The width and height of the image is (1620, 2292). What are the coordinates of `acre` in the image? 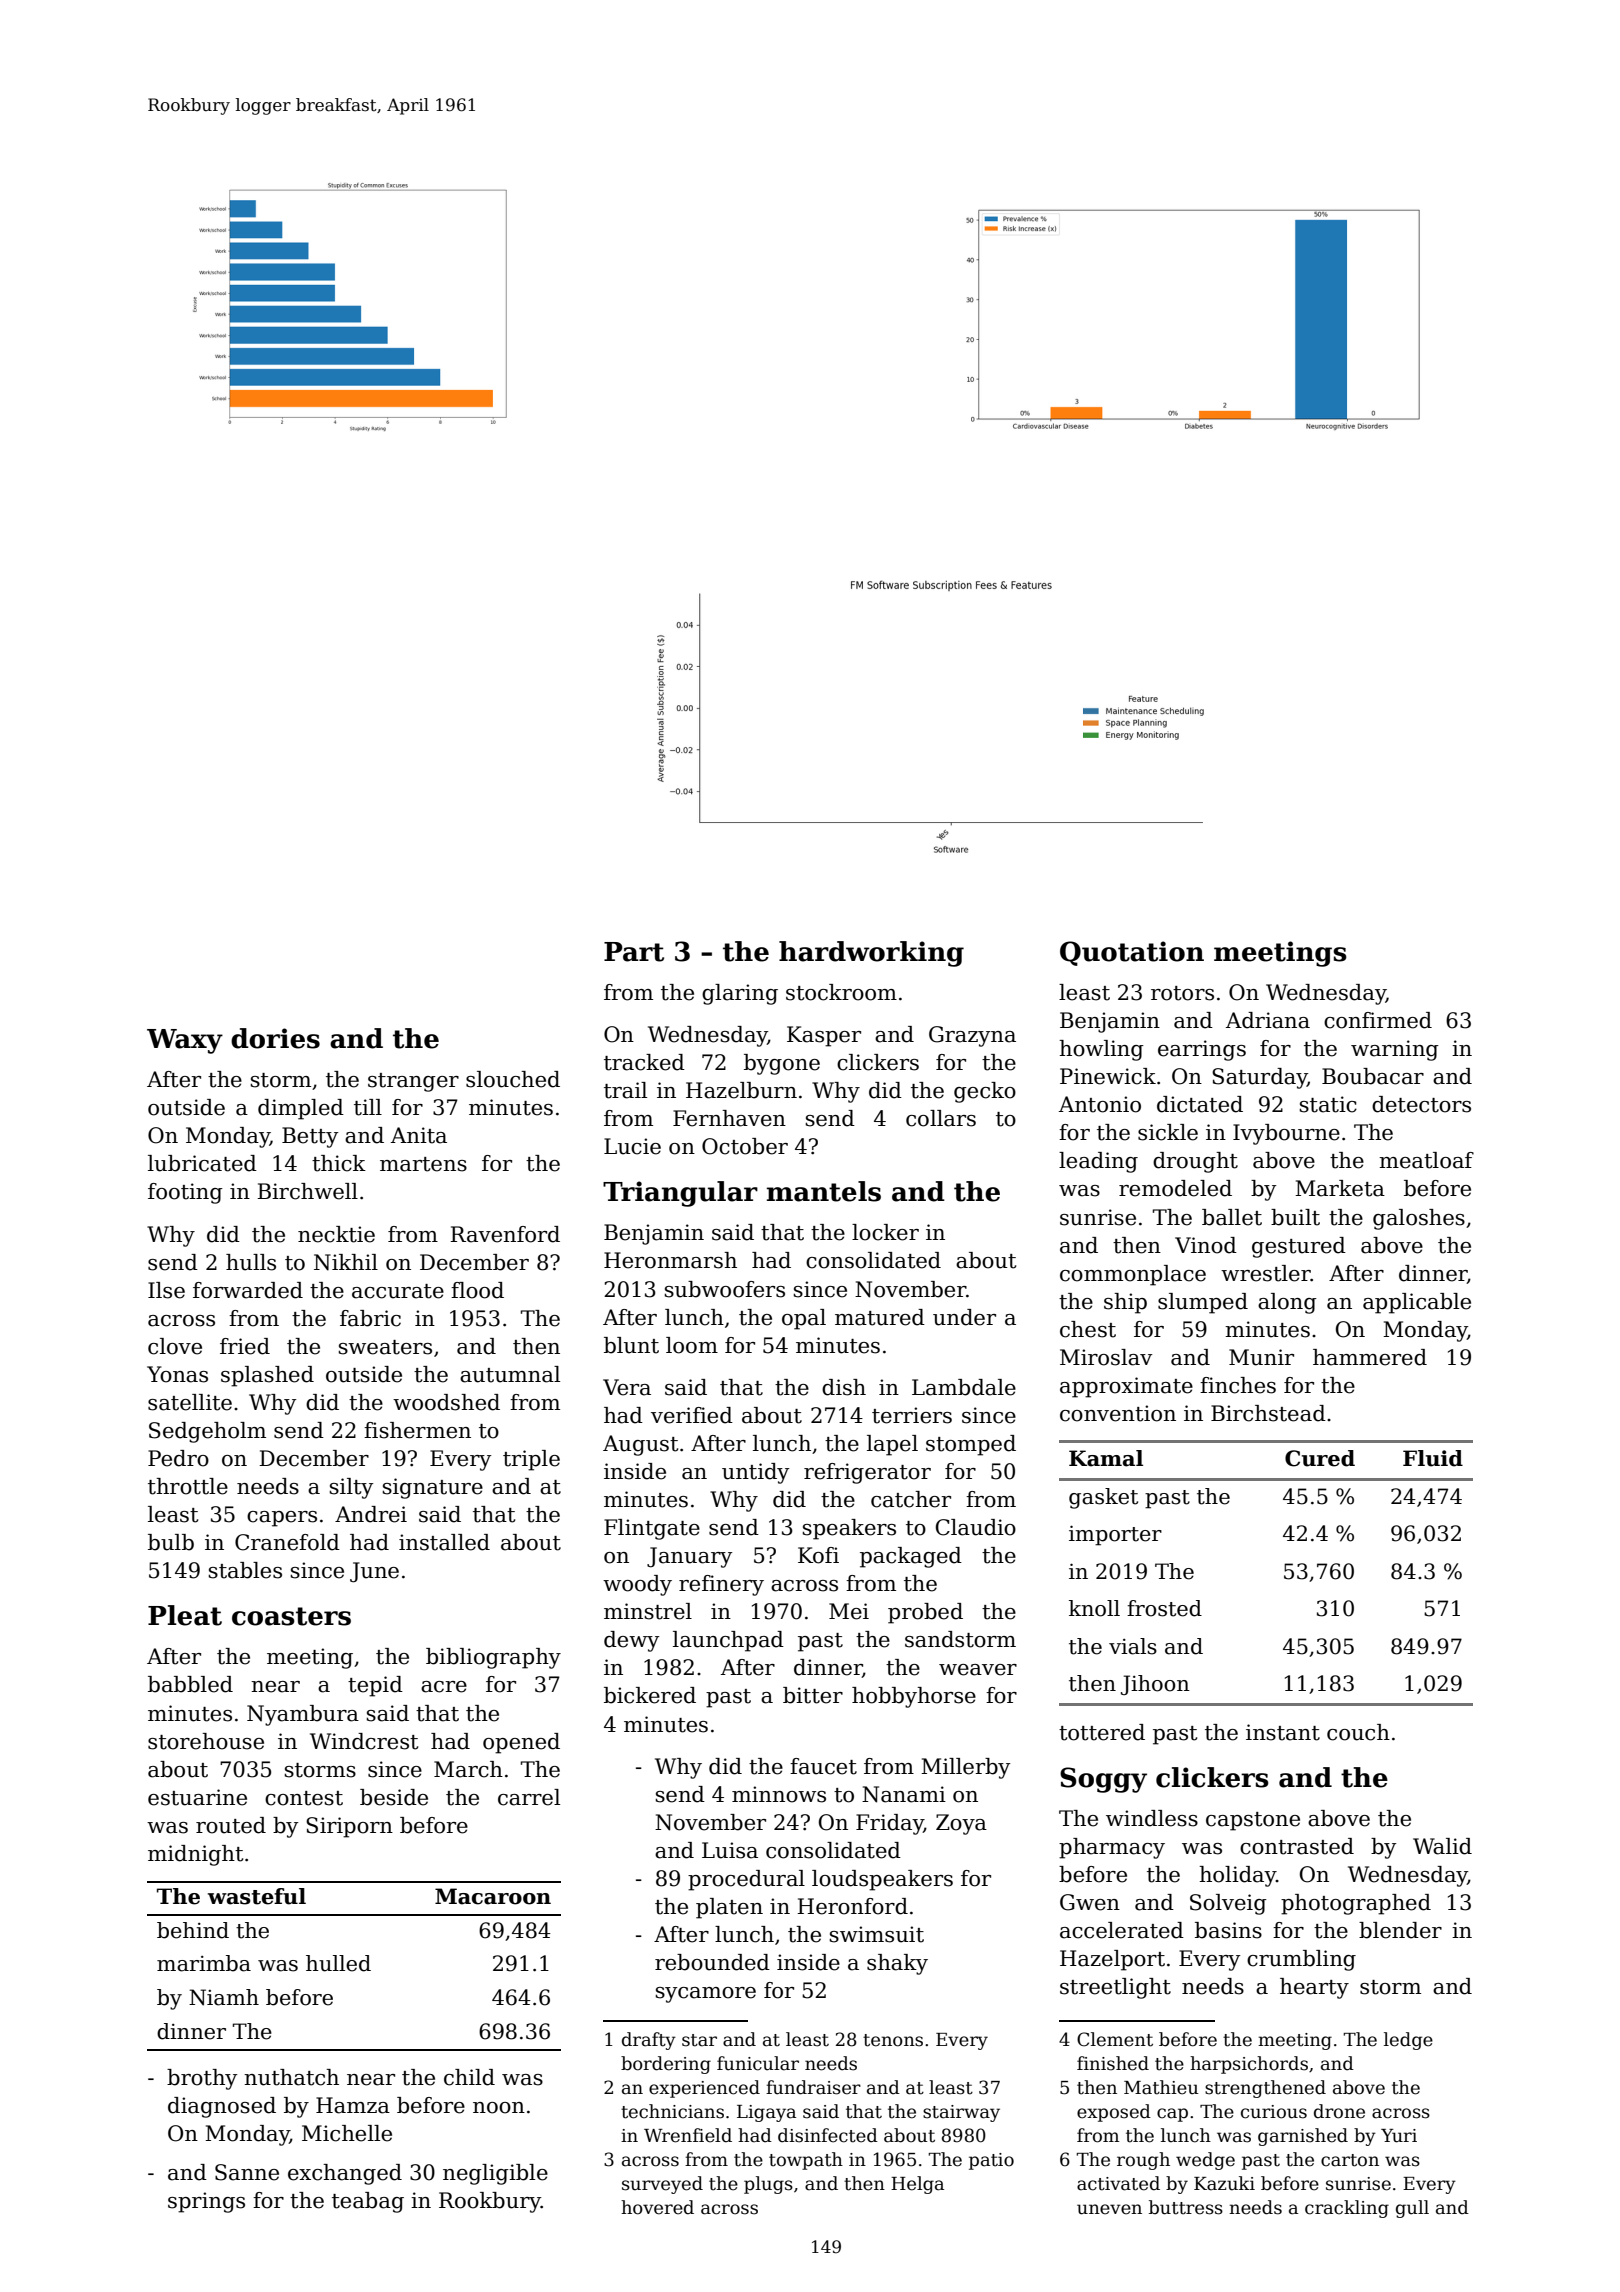 It's located at (444, 1687).
